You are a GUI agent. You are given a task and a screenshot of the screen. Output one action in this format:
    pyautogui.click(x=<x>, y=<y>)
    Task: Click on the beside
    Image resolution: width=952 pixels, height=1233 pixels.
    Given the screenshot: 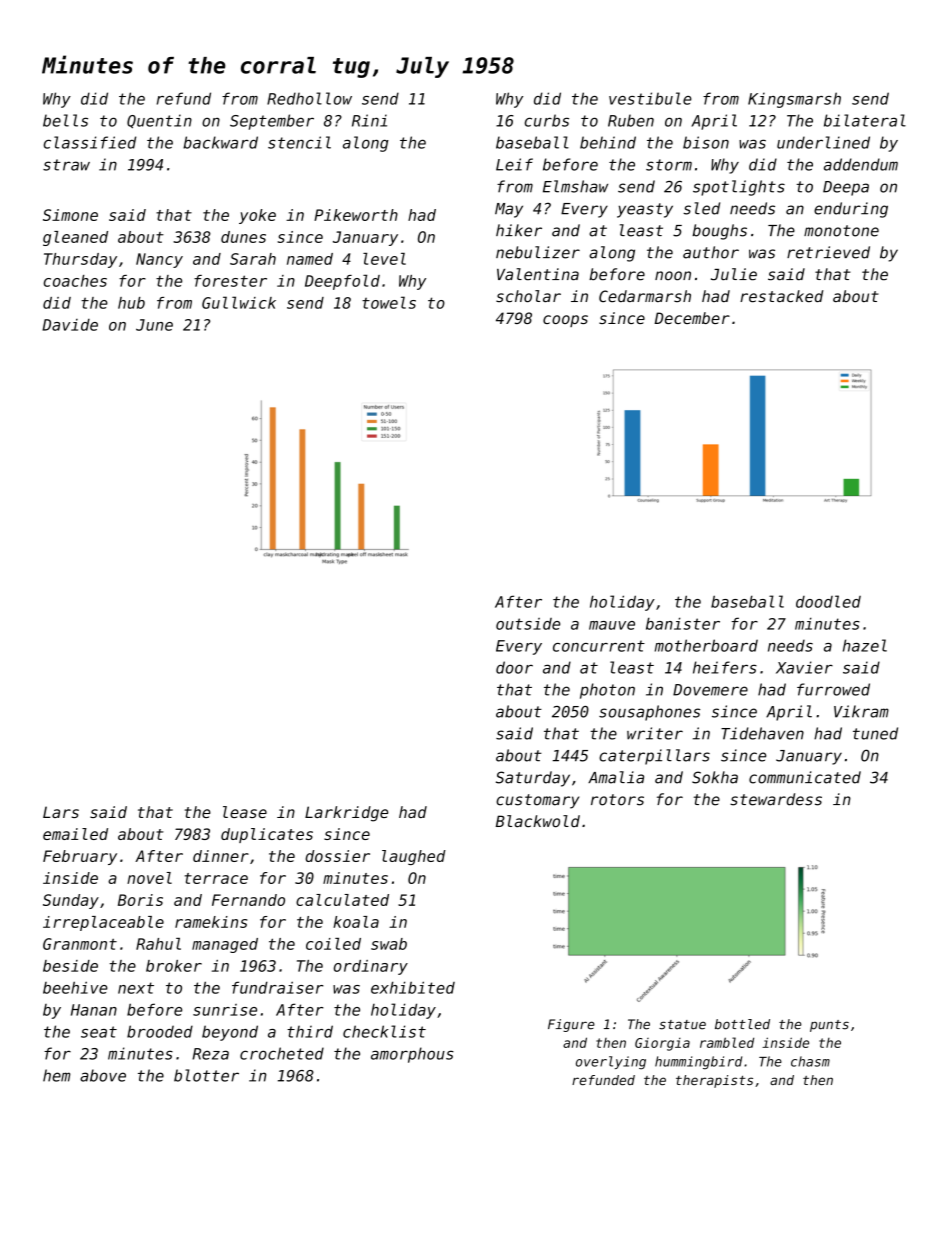 What is the action you would take?
    pyautogui.click(x=70, y=966)
